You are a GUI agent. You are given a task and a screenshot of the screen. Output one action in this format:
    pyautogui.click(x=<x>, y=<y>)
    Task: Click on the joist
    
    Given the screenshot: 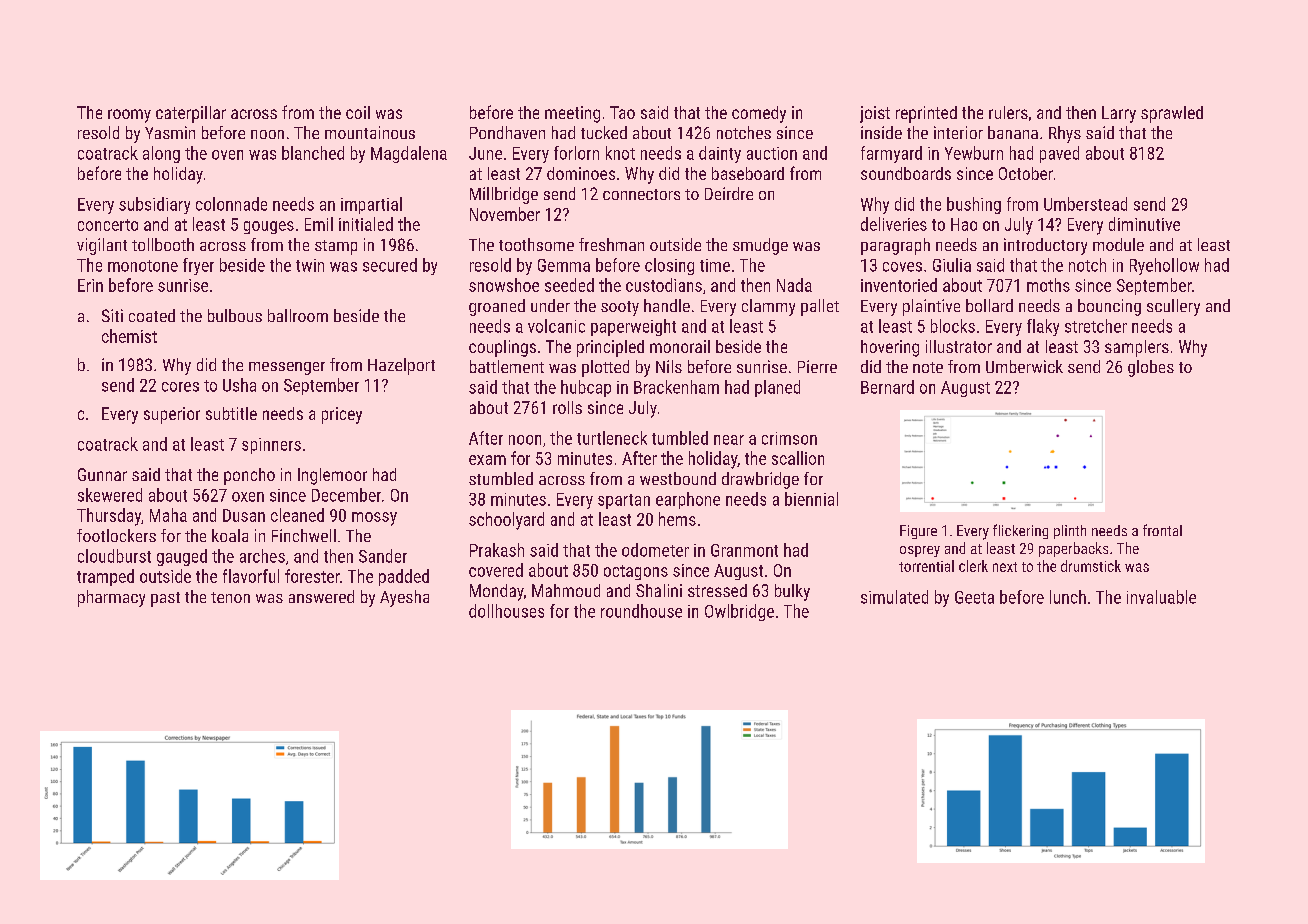 What is the action you would take?
    pyautogui.click(x=875, y=114)
